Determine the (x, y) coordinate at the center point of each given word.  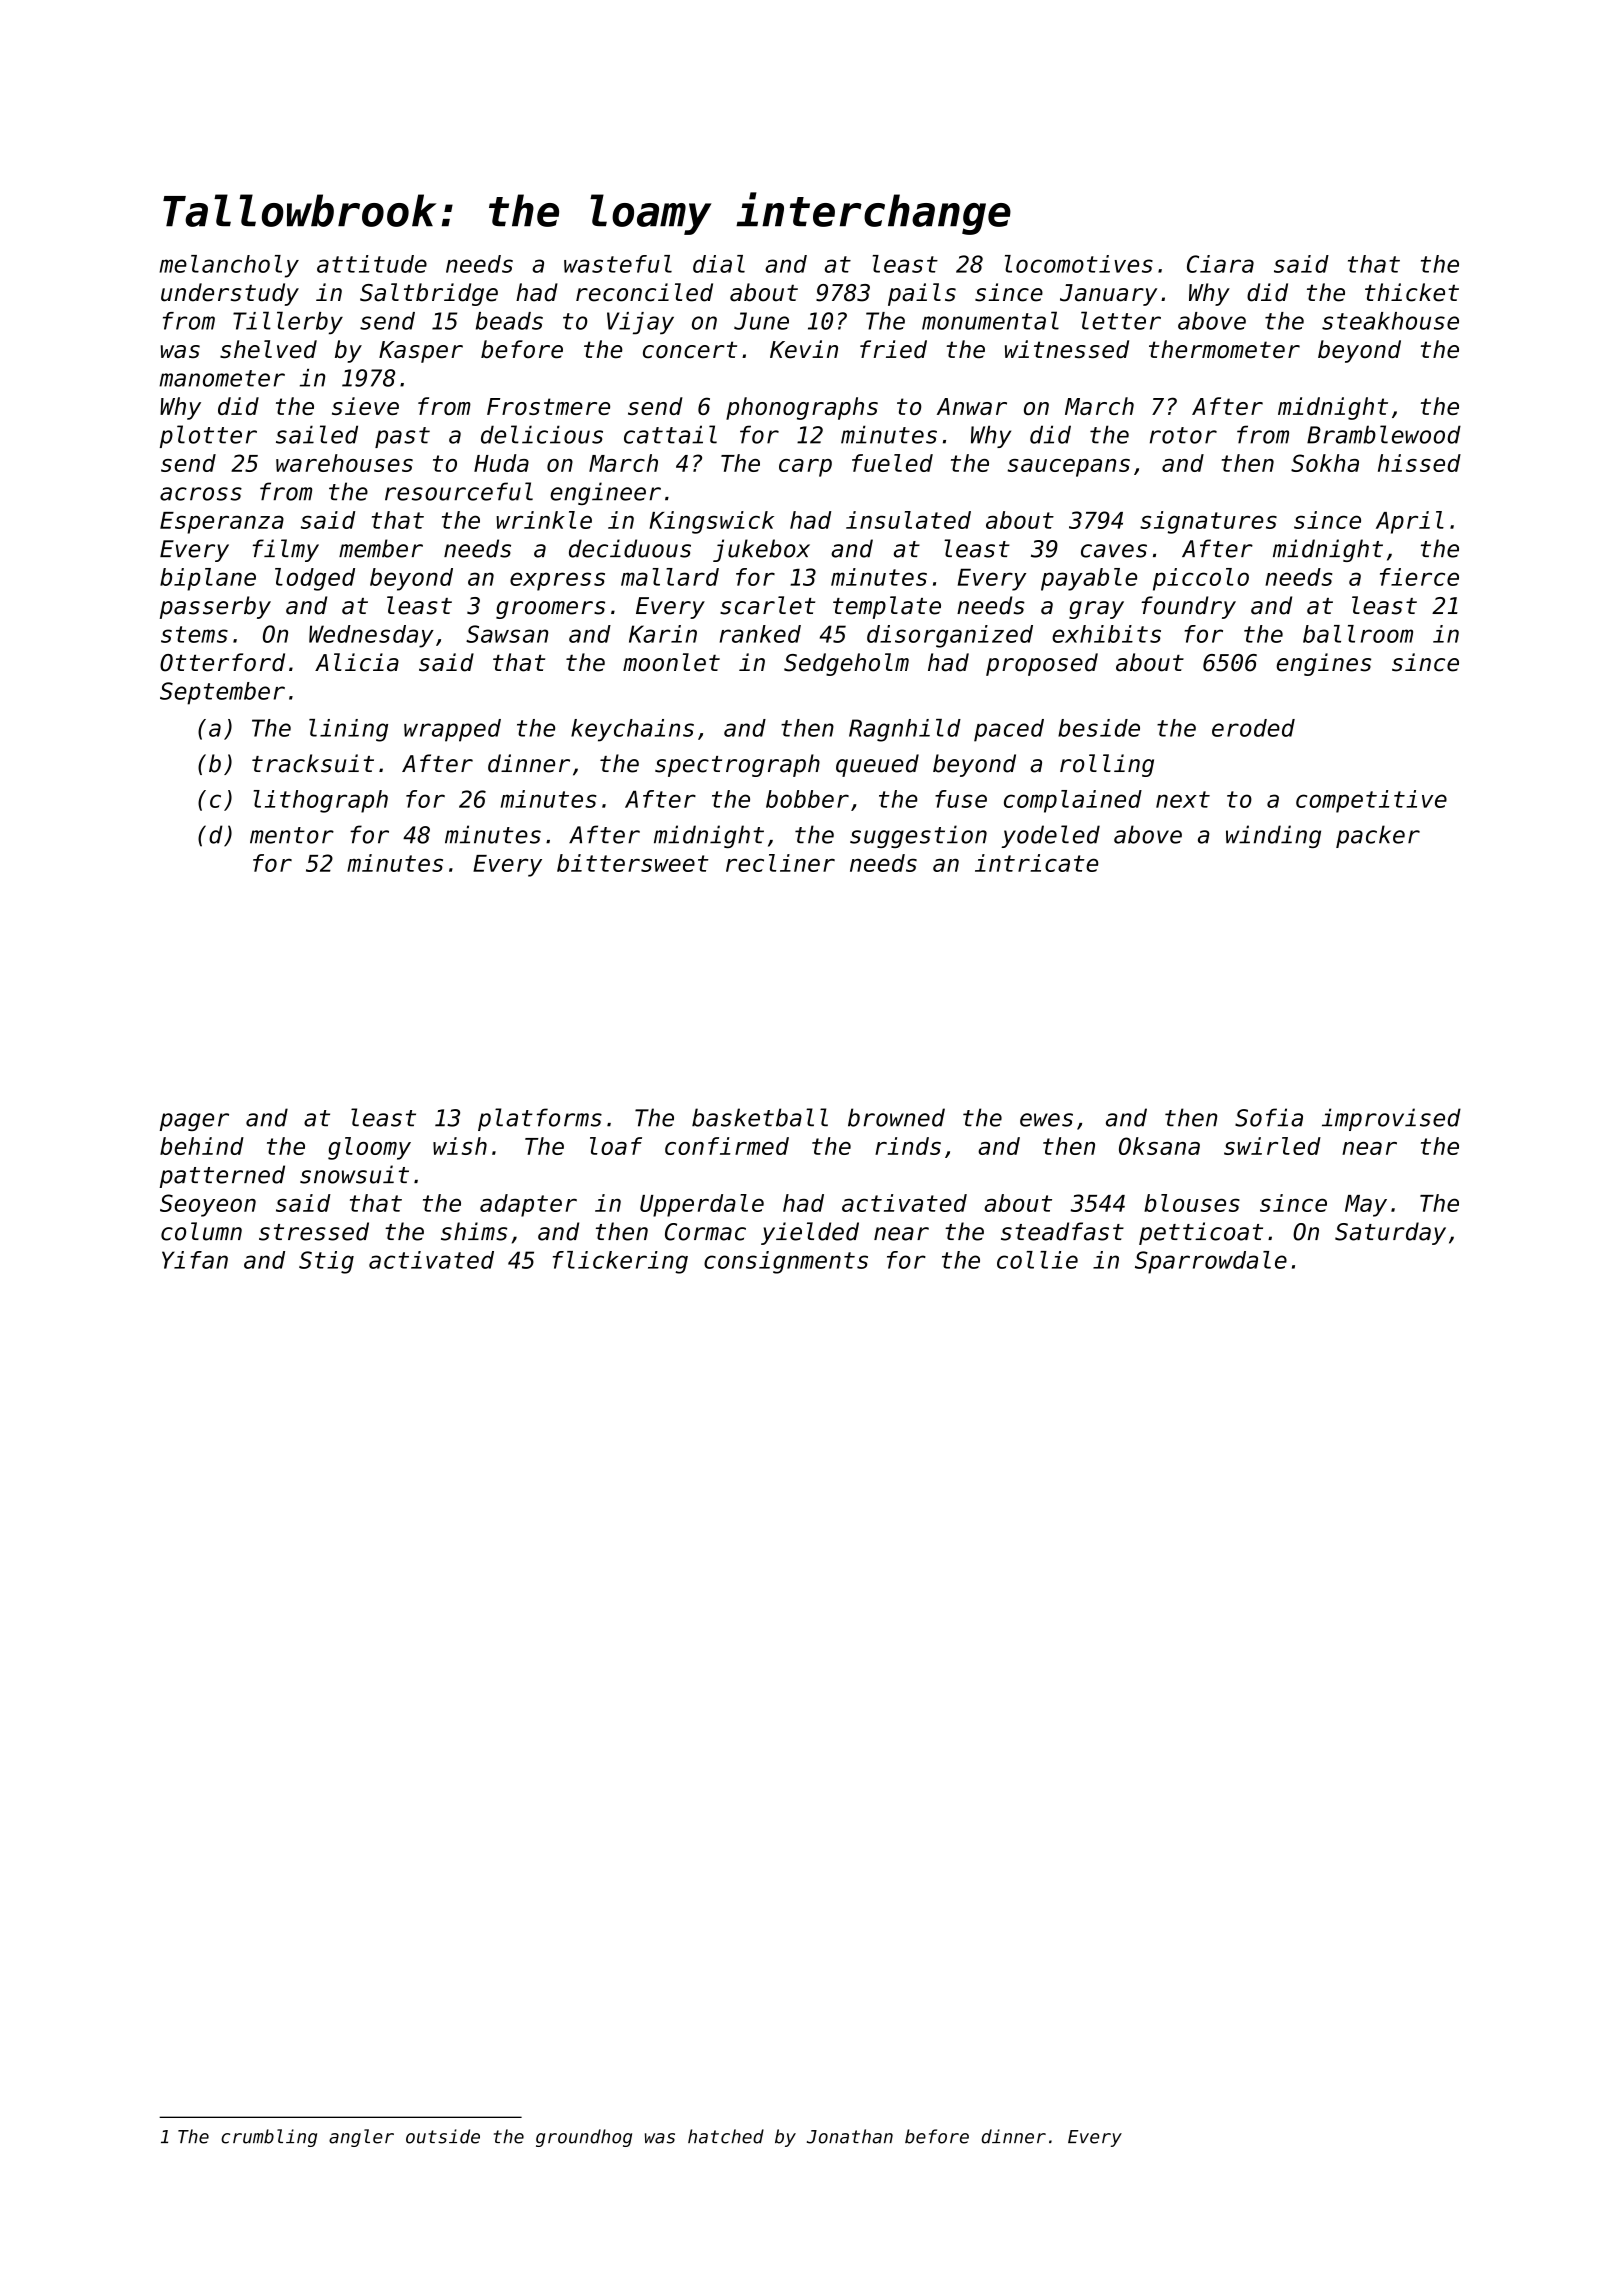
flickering (620, 1262)
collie (1037, 1260)
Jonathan (850, 2136)
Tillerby (288, 323)
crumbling (269, 2138)
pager (194, 1122)
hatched (726, 2136)
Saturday (1390, 1233)
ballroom (1358, 634)
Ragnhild (905, 730)
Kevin (804, 349)
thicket (1412, 292)
